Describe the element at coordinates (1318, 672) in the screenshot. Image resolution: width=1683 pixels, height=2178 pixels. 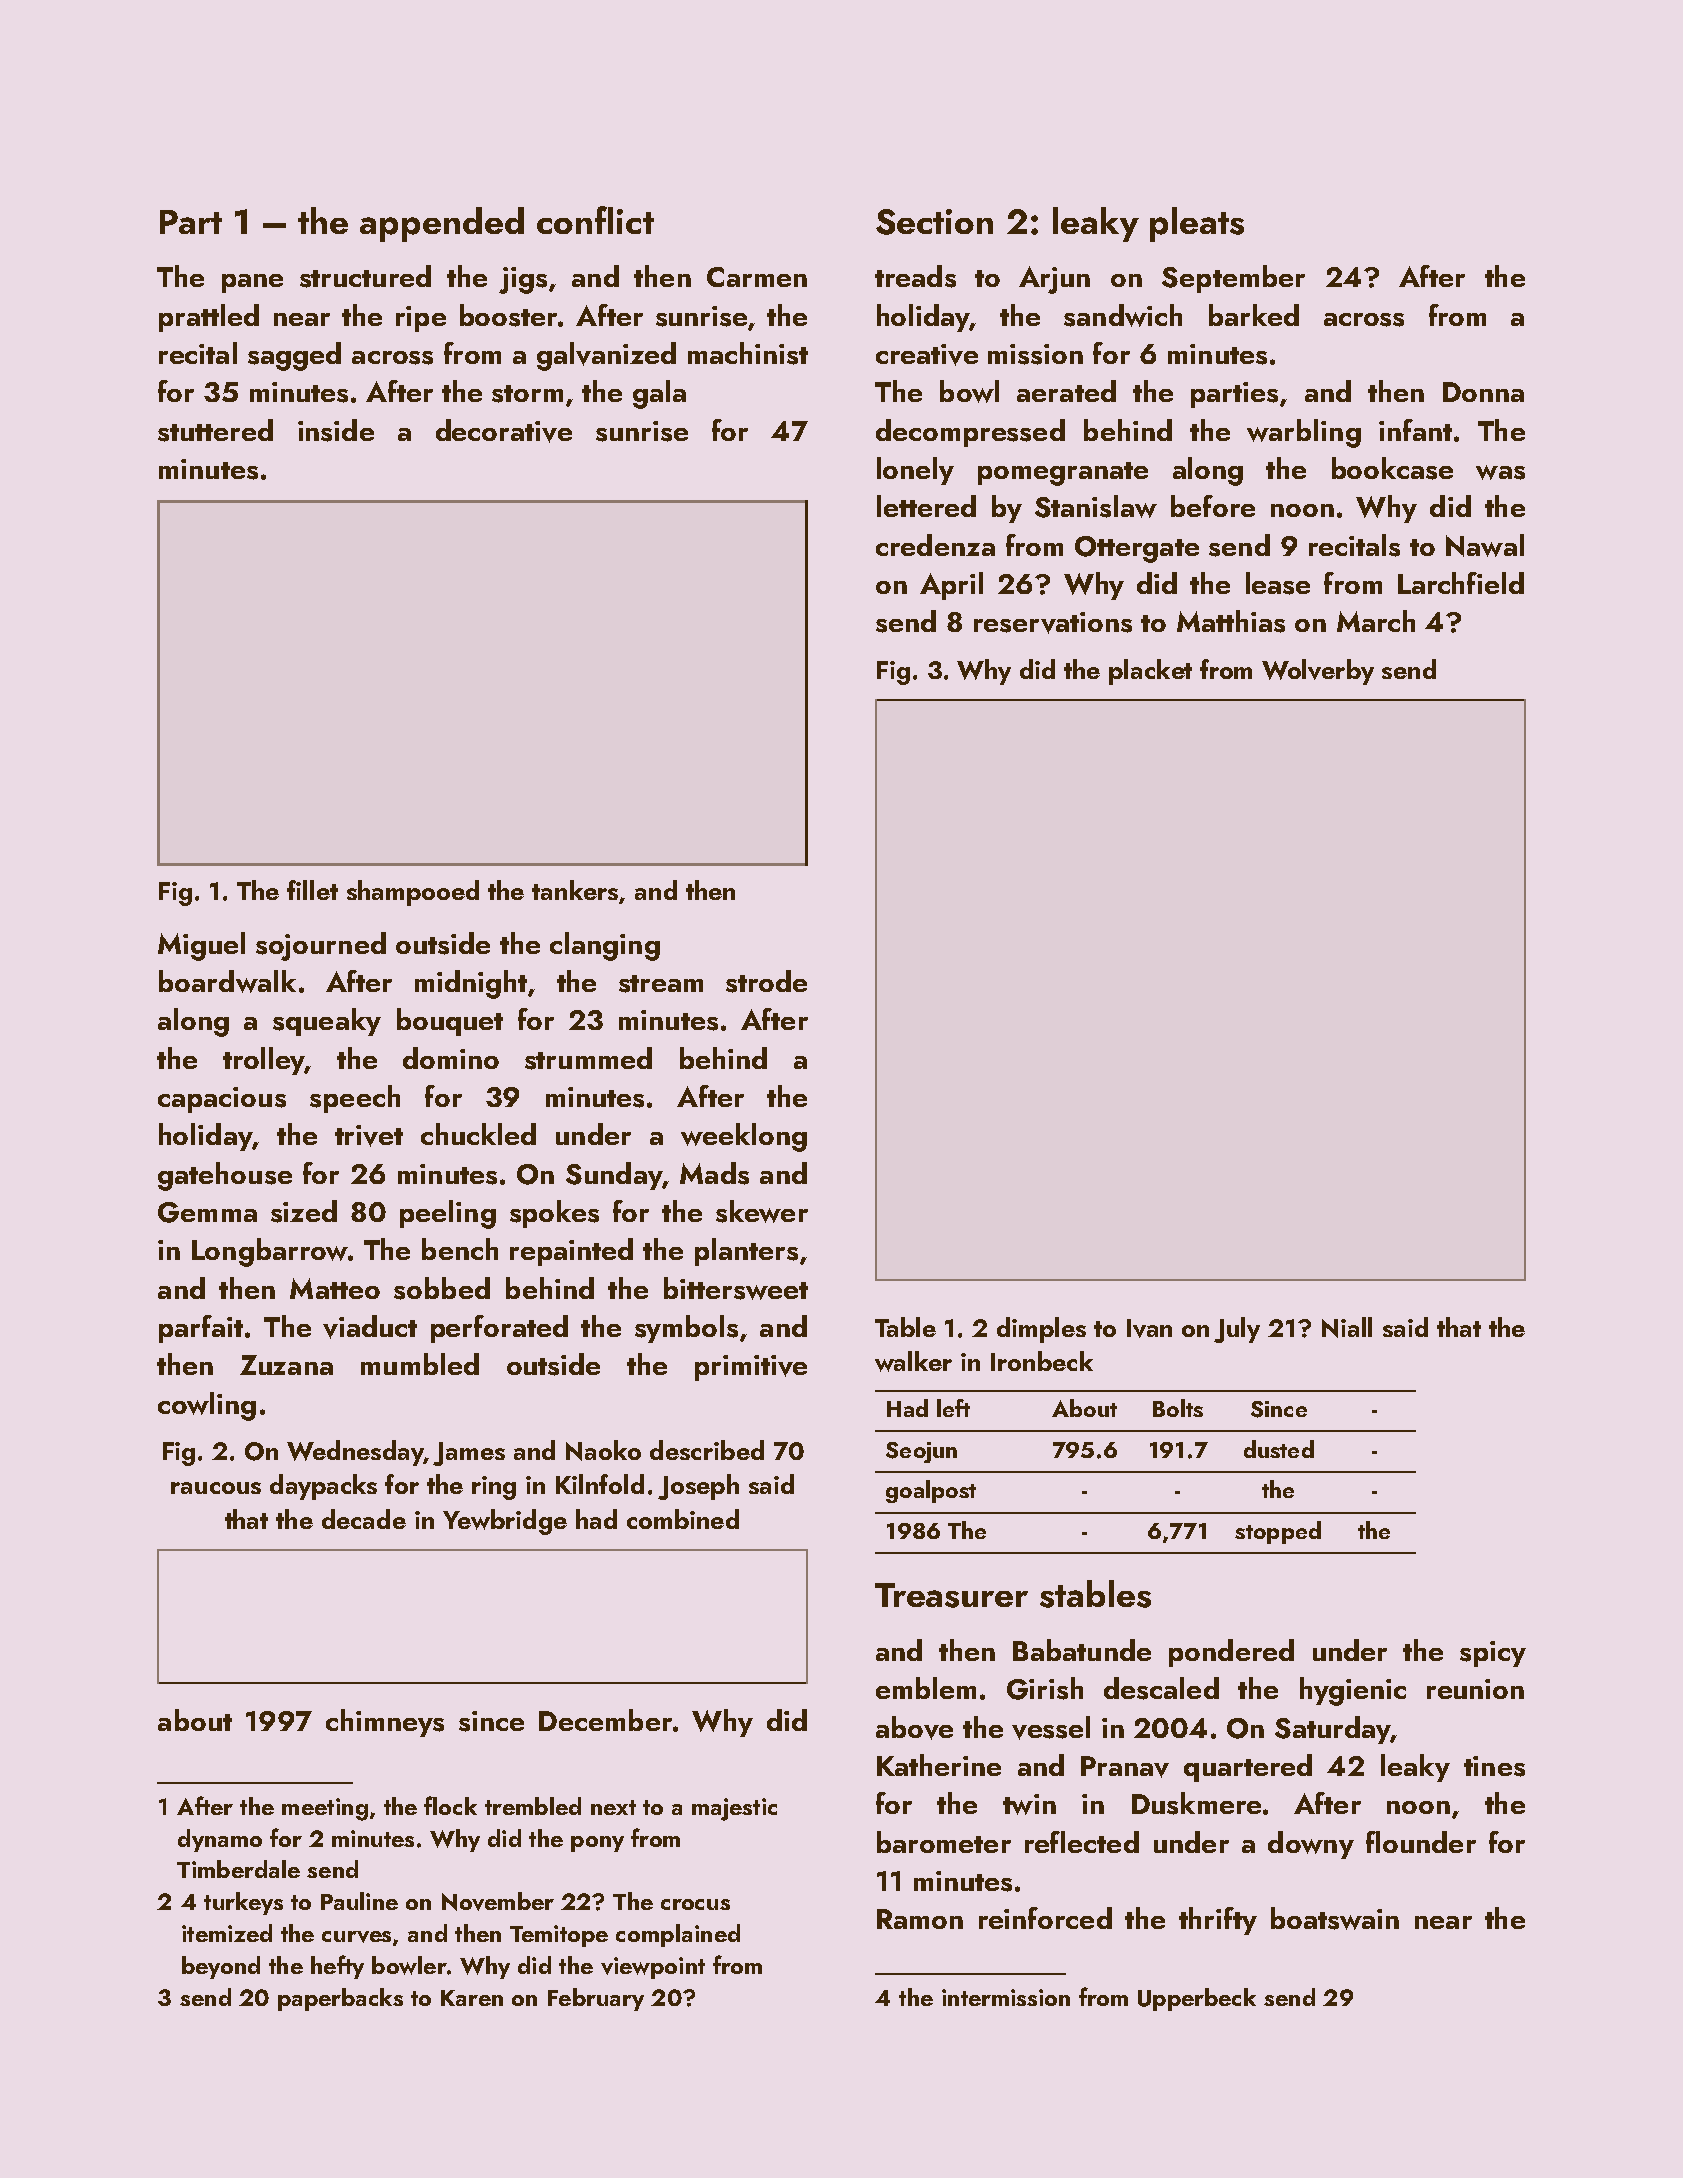
I see `Wolverby` at that location.
